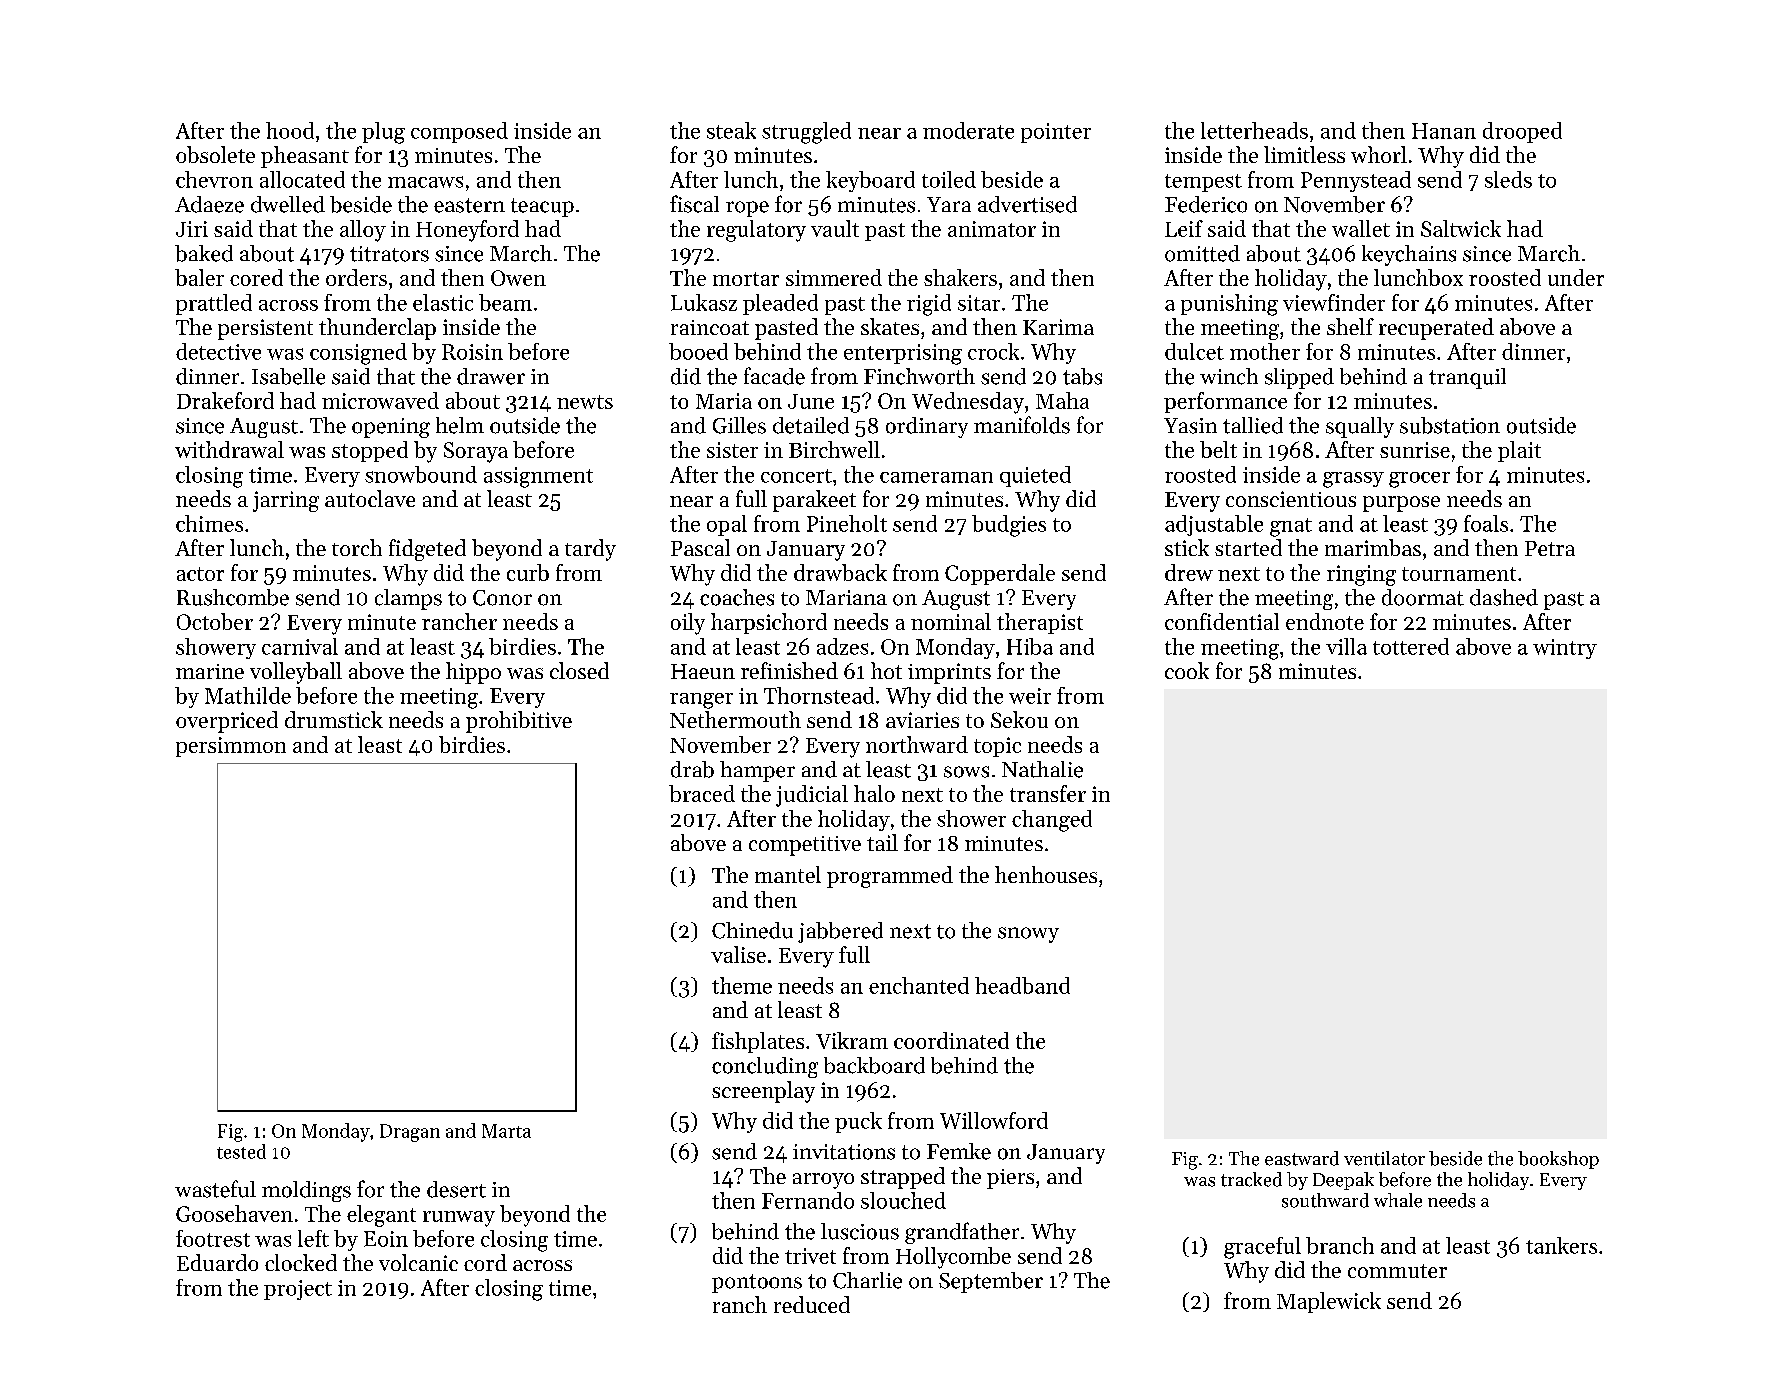 The image size is (1782, 1377). What do you see at coordinates (1550, 548) in the page?
I see `Petra` at bounding box center [1550, 548].
